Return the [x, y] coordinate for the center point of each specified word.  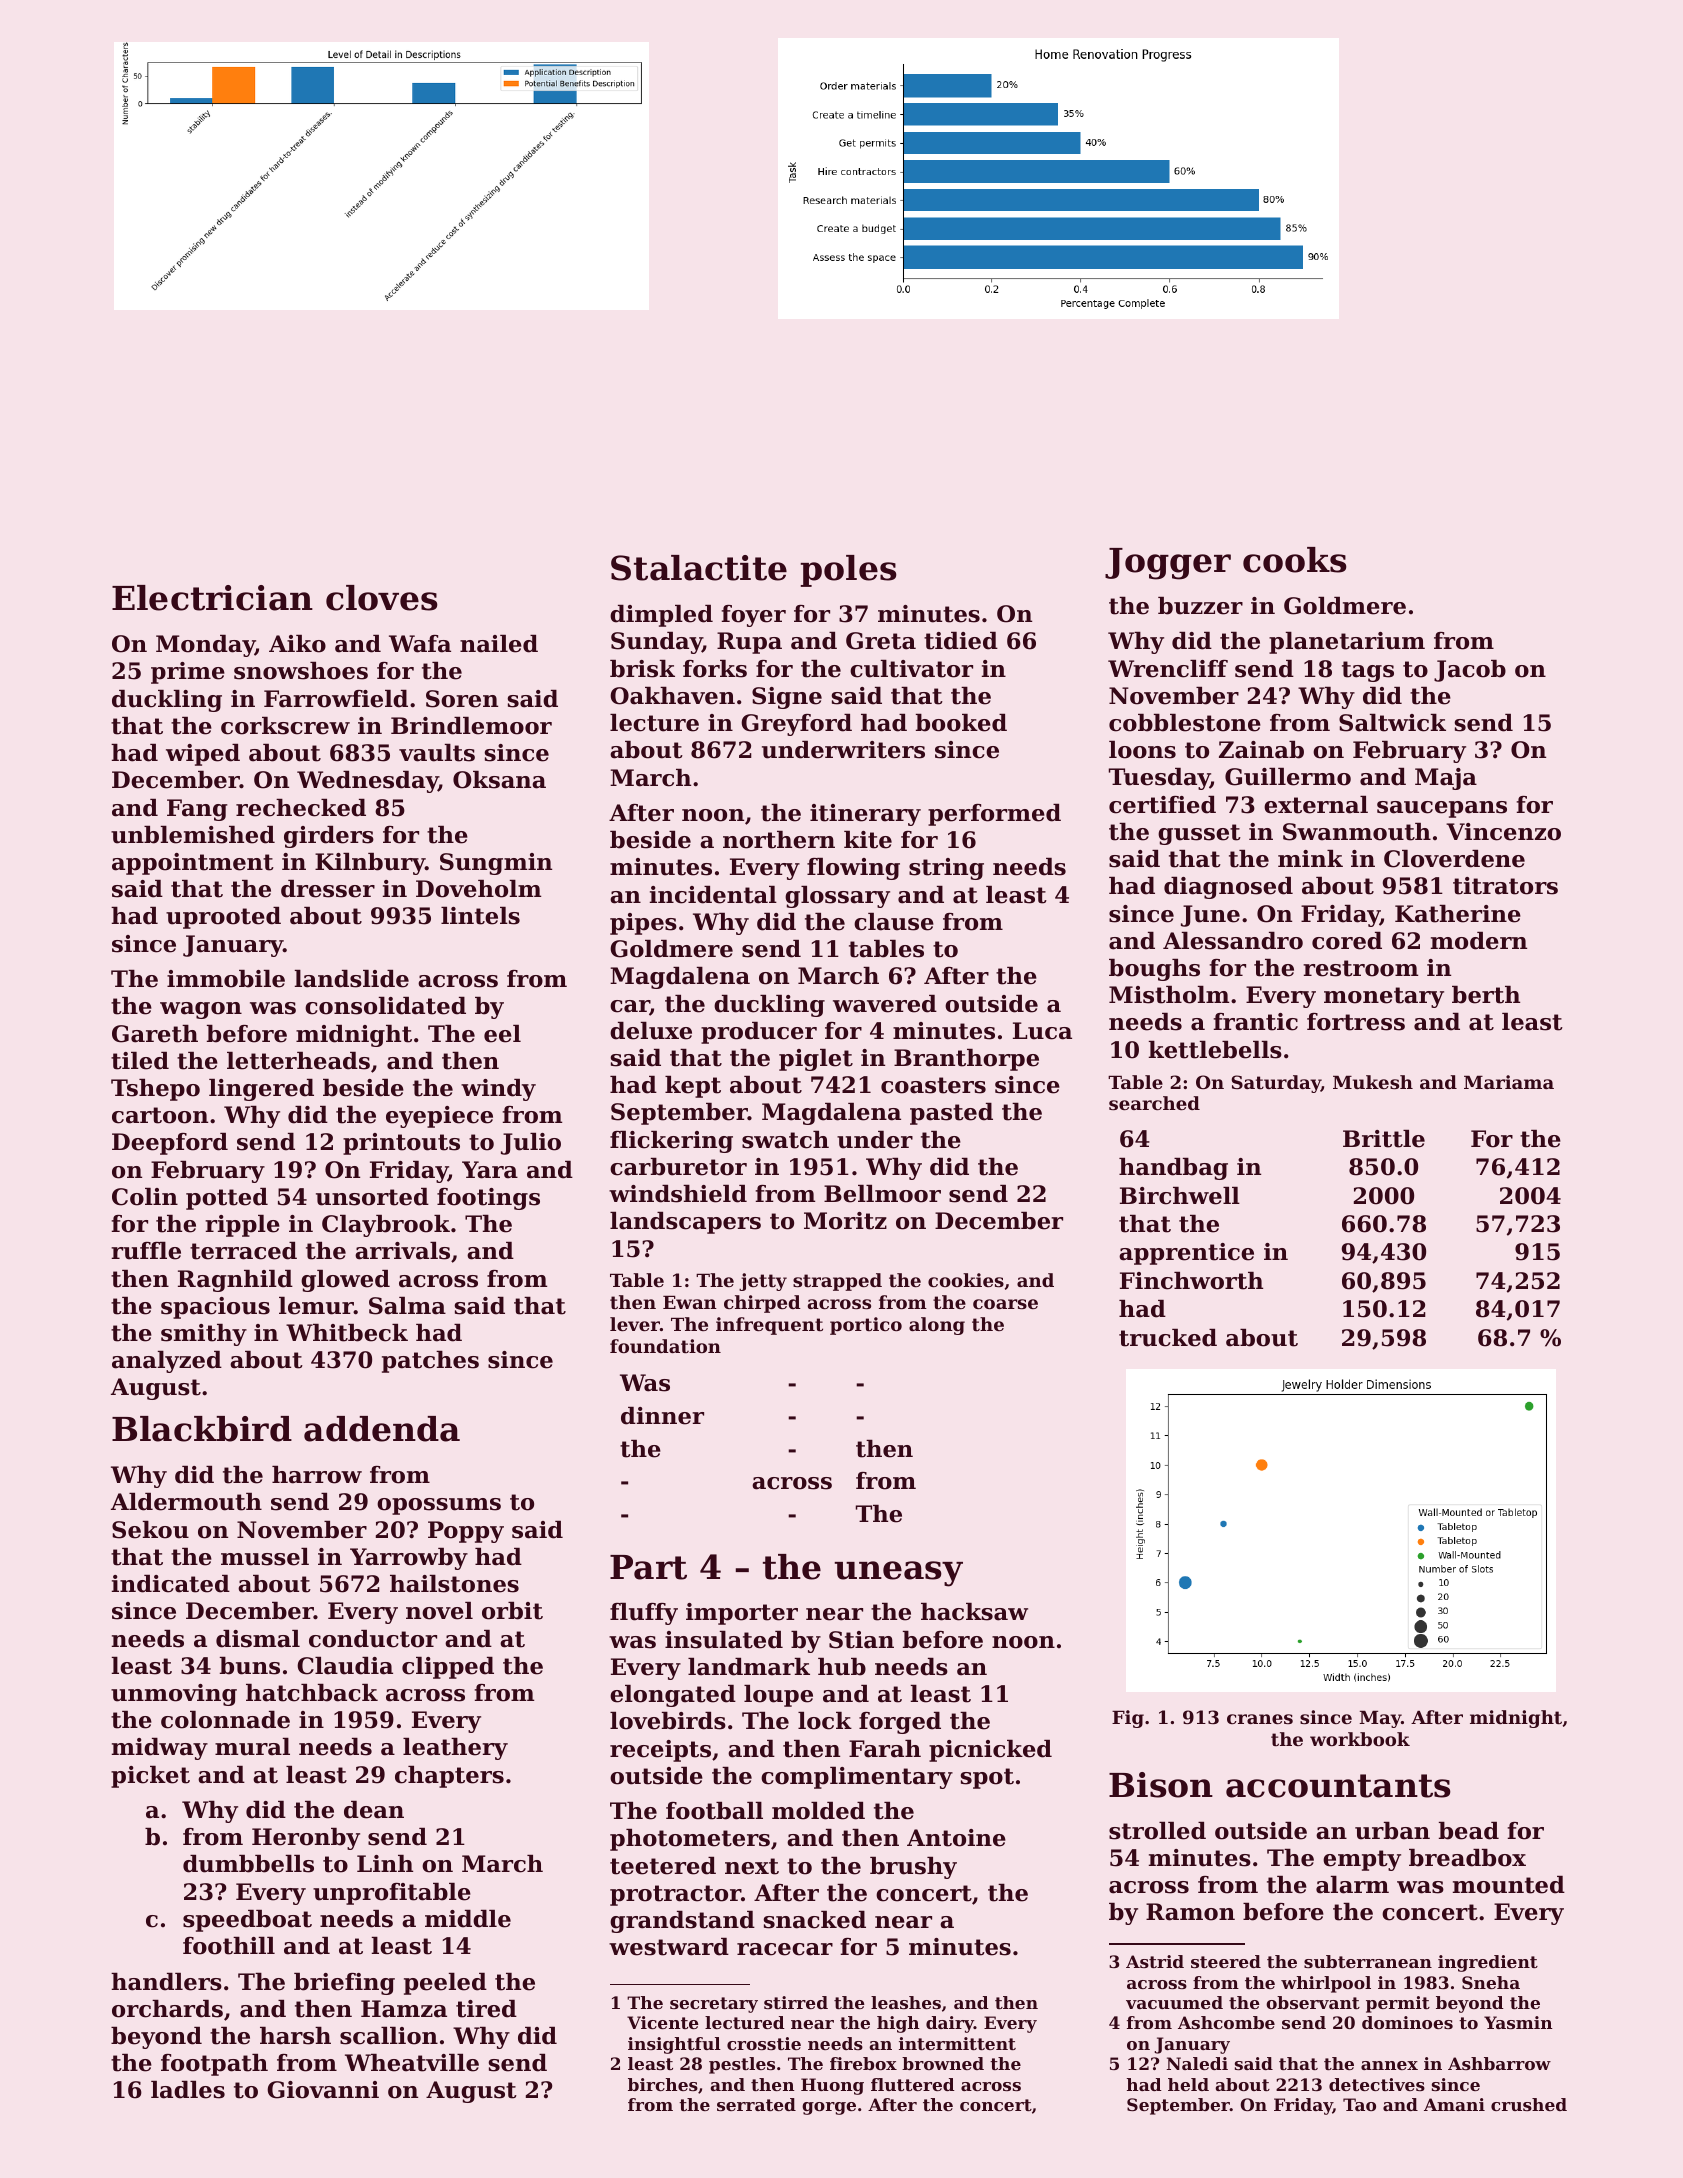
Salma [407, 1306]
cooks [1295, 560]
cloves [382, 598]
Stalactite [699, 568]
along [937, 1326]
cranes [1260, 1719]
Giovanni [323, 2090]
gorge [829, 2108]
